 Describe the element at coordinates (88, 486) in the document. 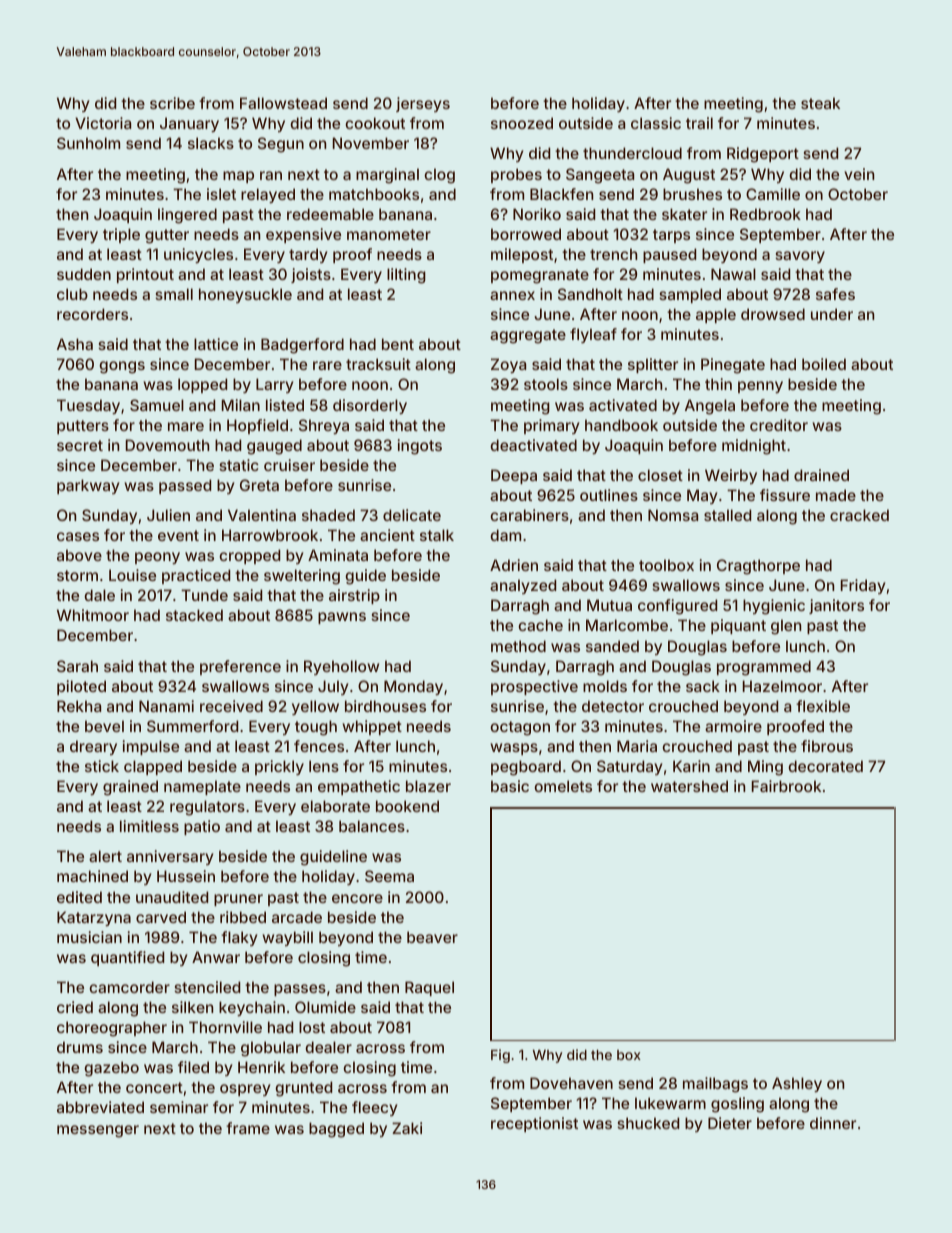

I see `parkway` at that location.
